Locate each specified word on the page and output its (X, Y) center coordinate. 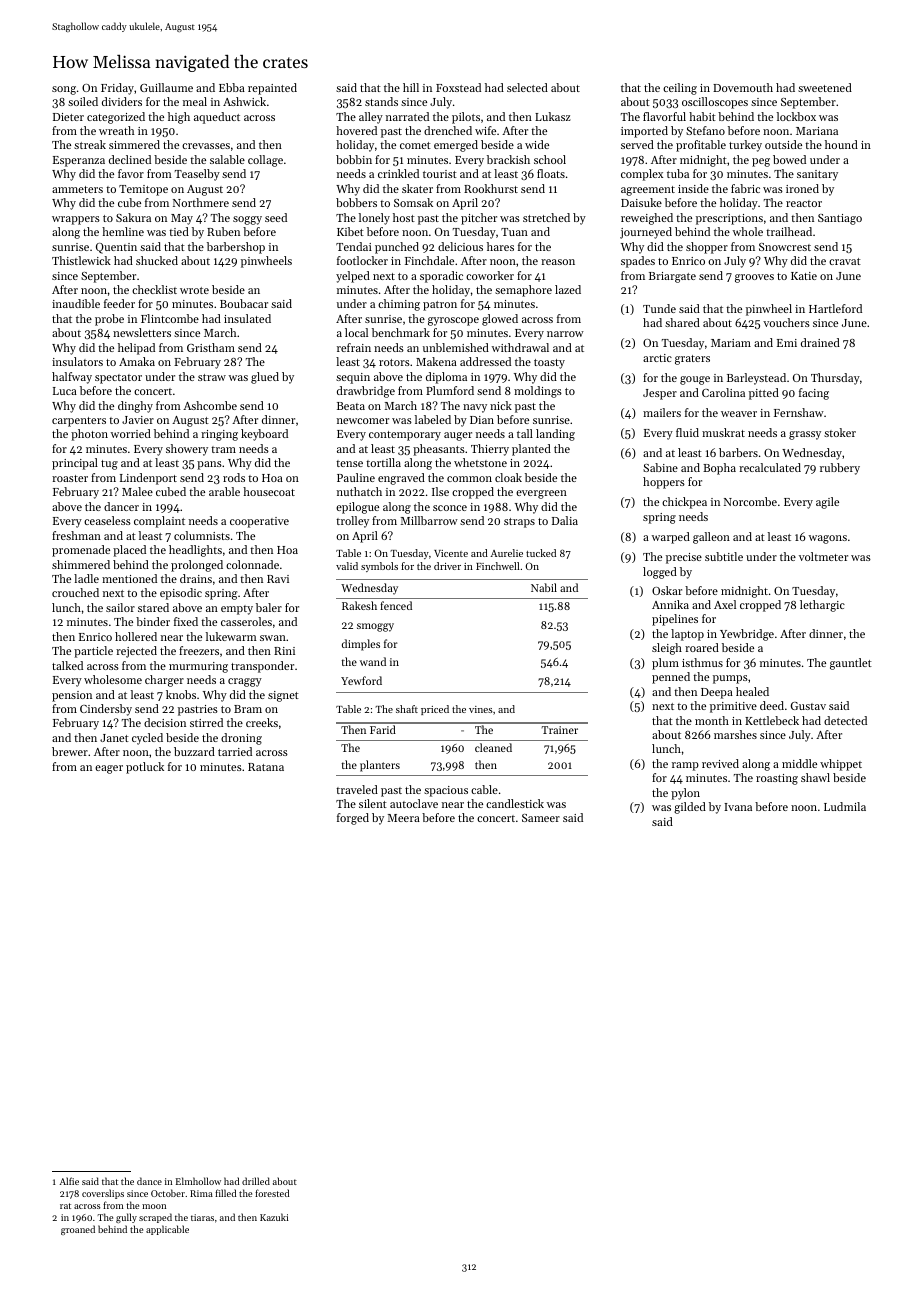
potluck (145, 768)
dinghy (135, 407)
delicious (460, 246)
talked (67, 665)
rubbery (840, 469)
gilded (690, 808)
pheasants (439, 450)
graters (692, 360)
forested (272, 1193)
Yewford (361, 680)
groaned (78, 1230)
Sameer (541, 818)
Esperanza (79, 161)
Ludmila (845, 806)
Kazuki (274, 1217)
